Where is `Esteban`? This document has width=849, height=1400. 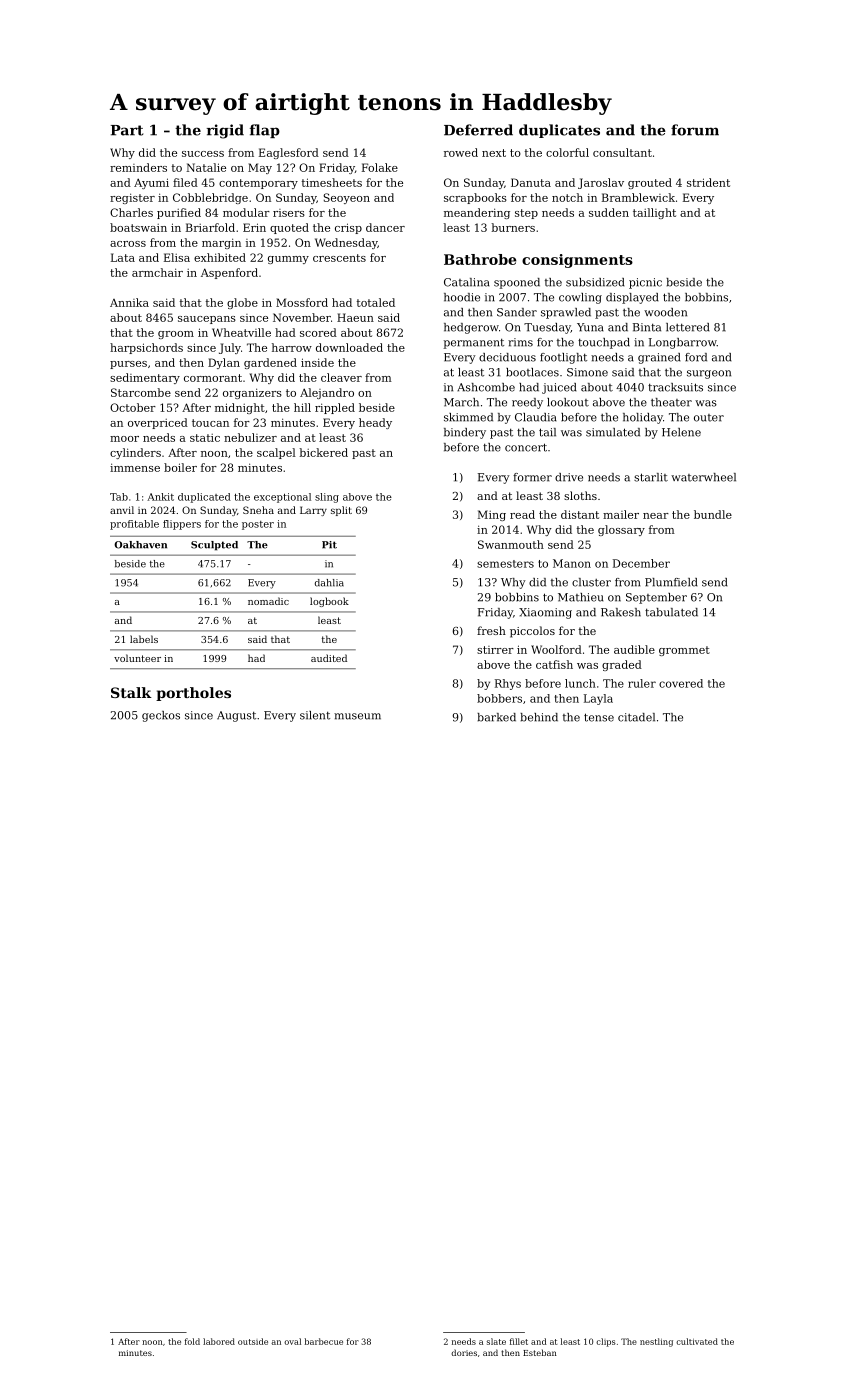 Esteban is located at coordinates (540, 1352).
